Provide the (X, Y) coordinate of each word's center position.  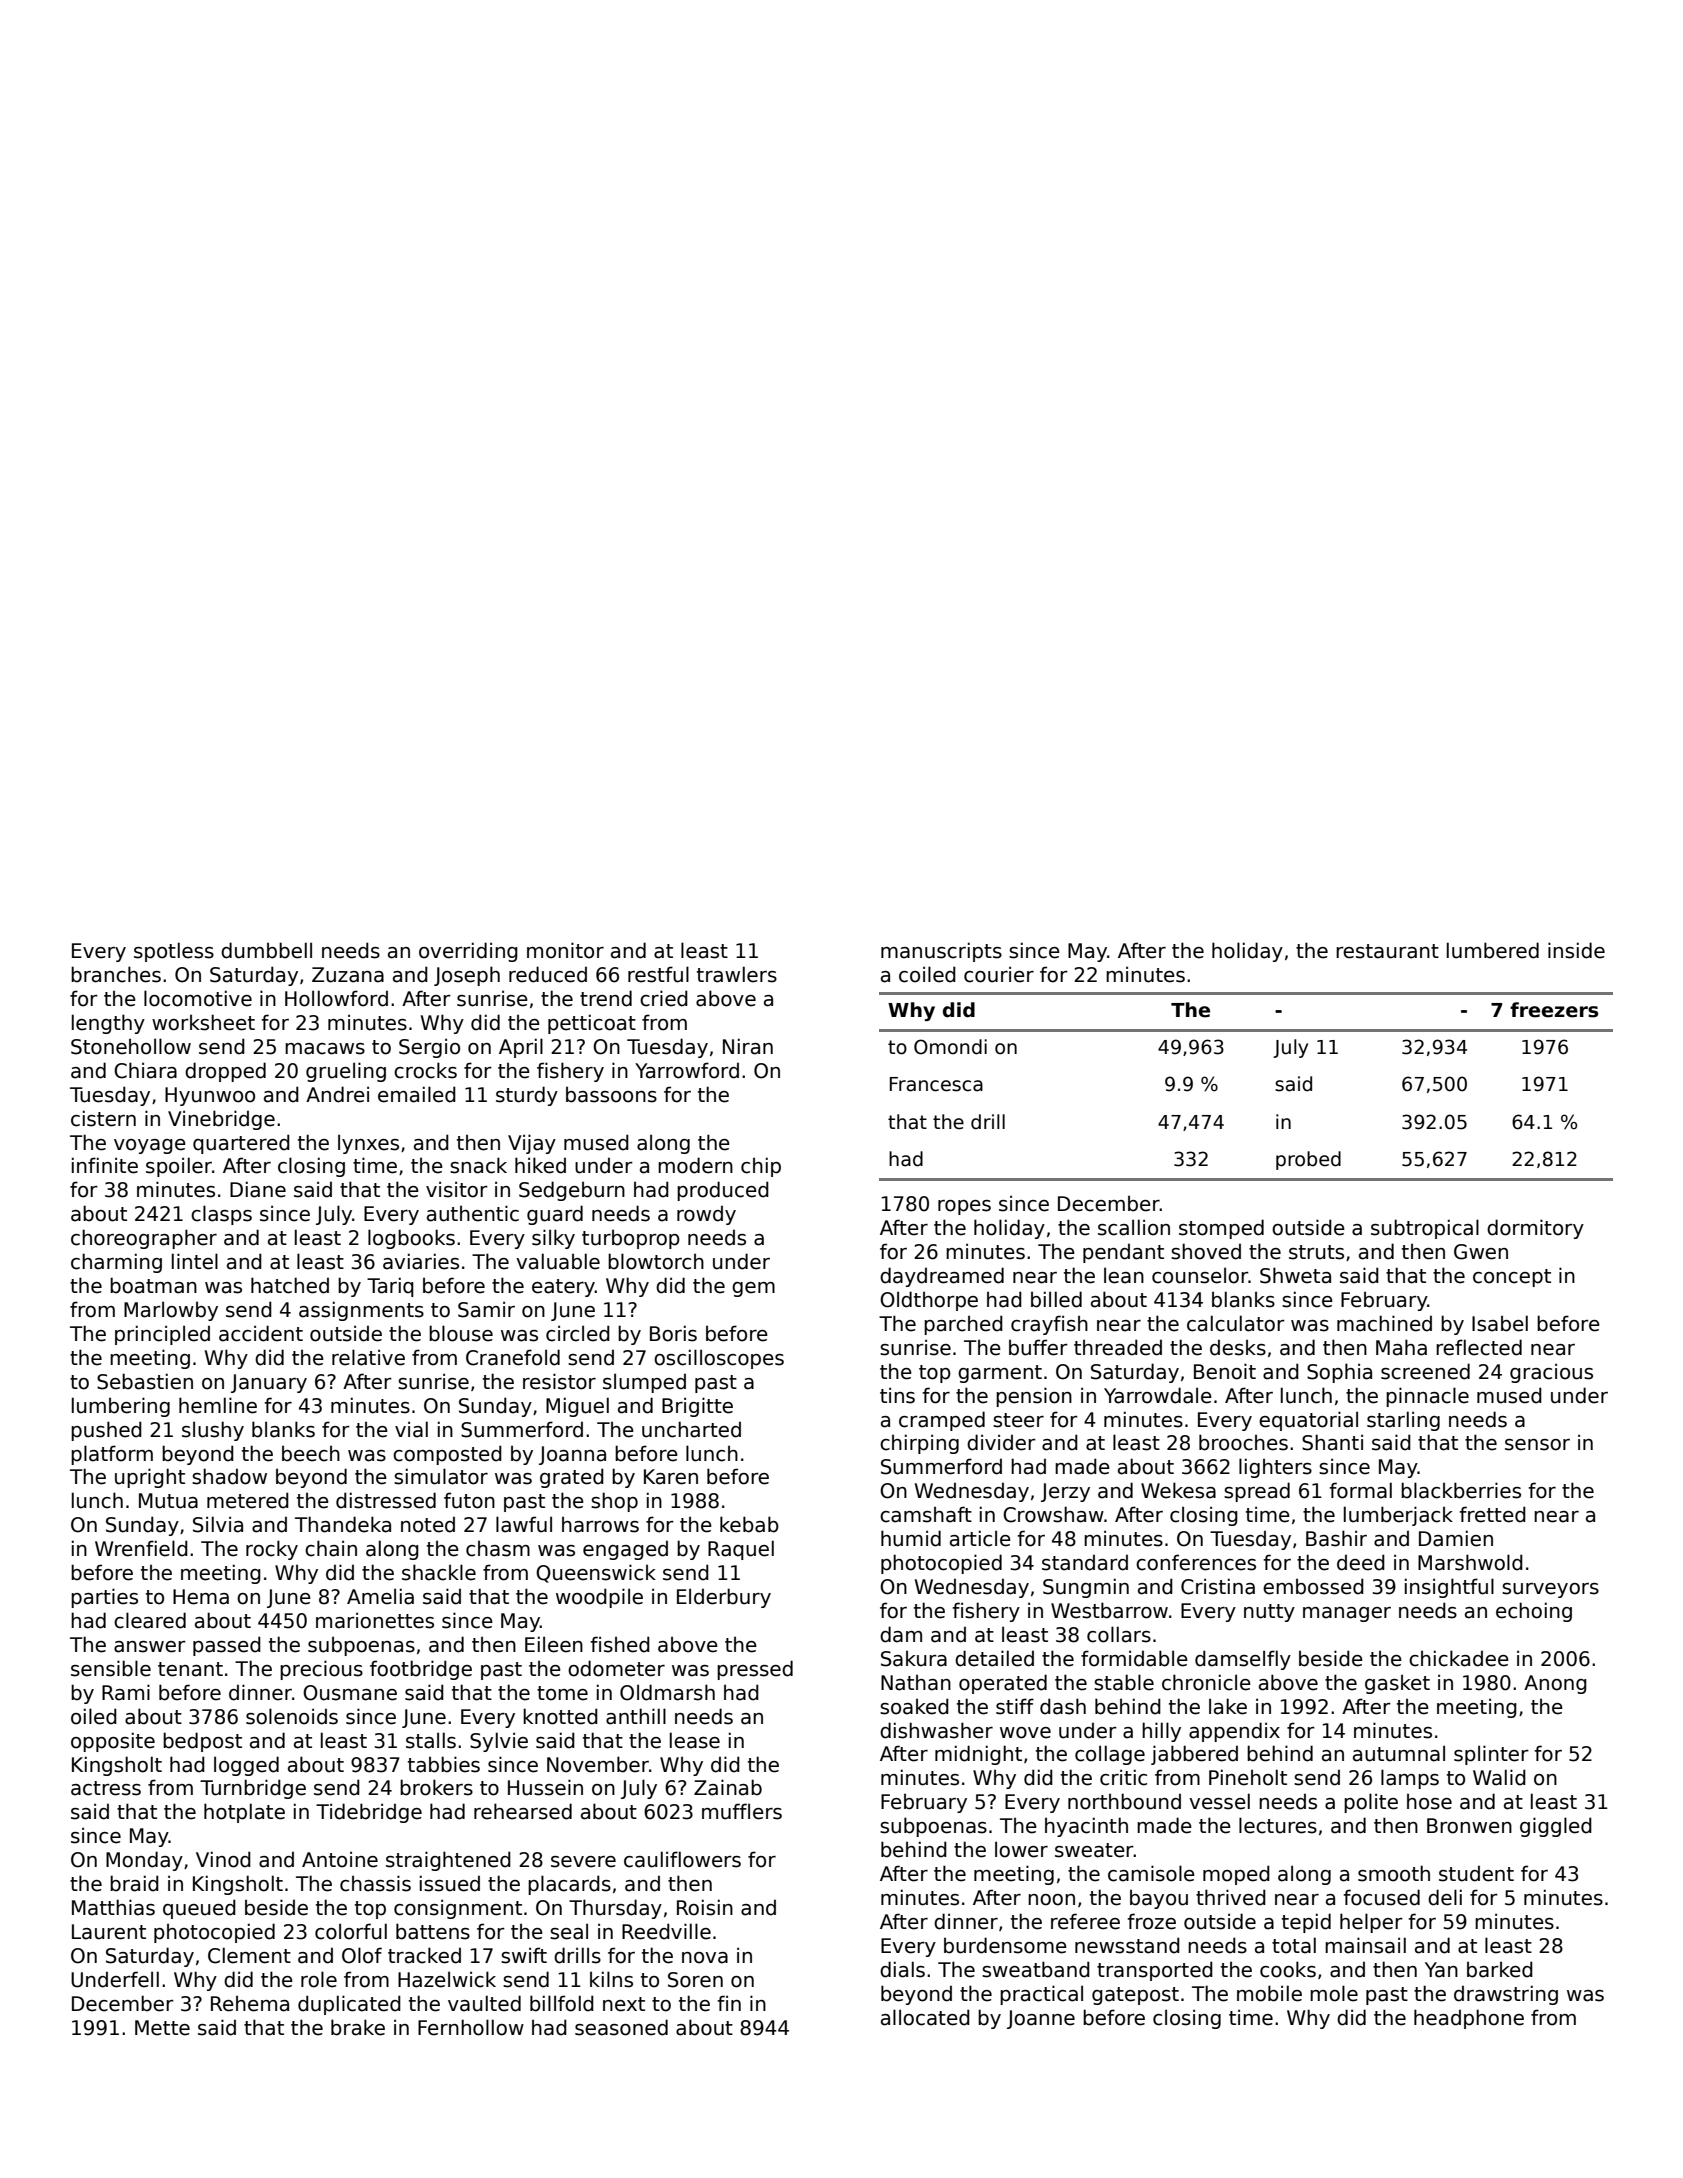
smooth (1394, 1873)
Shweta (1295, 1275)
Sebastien (145, 1381)
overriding (468, 952)
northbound (1124, 1801)
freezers (1554, 1010)
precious (321, 1670)
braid (134, 1883)
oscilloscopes (719, 1359)
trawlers (737, 974)
